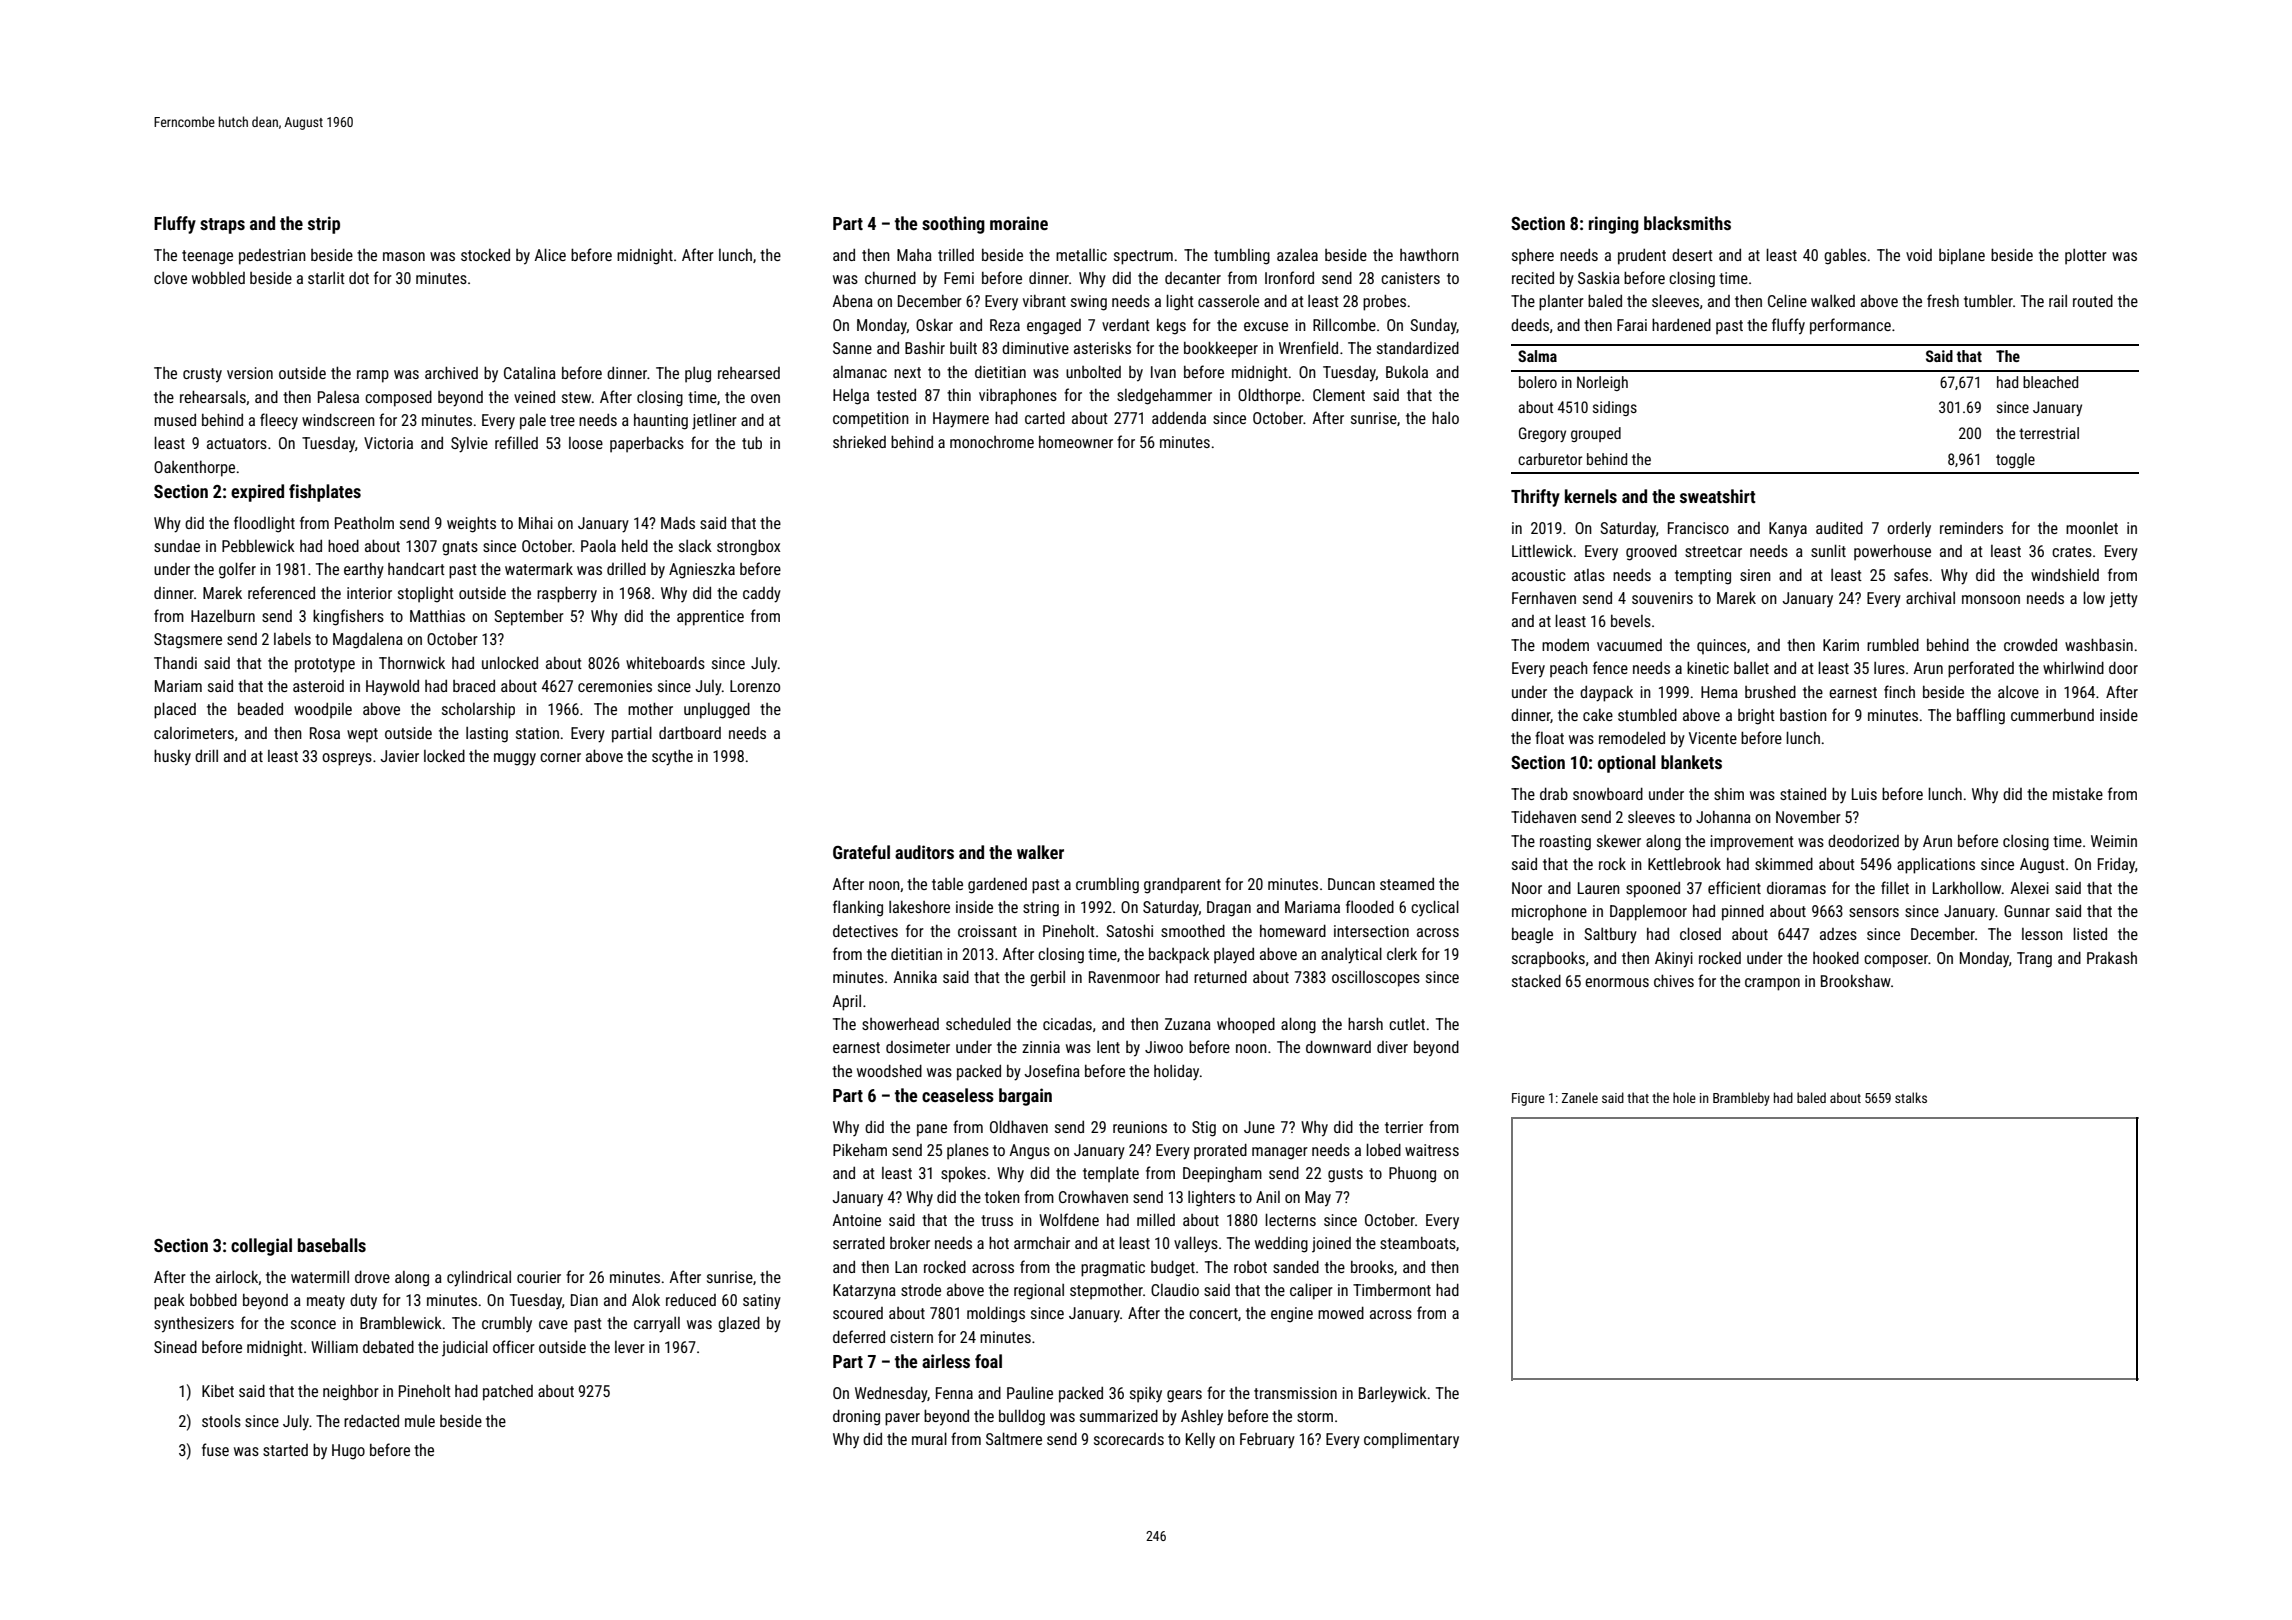 Image resolution: width=2292 pixels, height=1620 pixels. What do you see at coordinates (202, 375) in the page?
I see `crusty` at bounding box center [202, 375].
